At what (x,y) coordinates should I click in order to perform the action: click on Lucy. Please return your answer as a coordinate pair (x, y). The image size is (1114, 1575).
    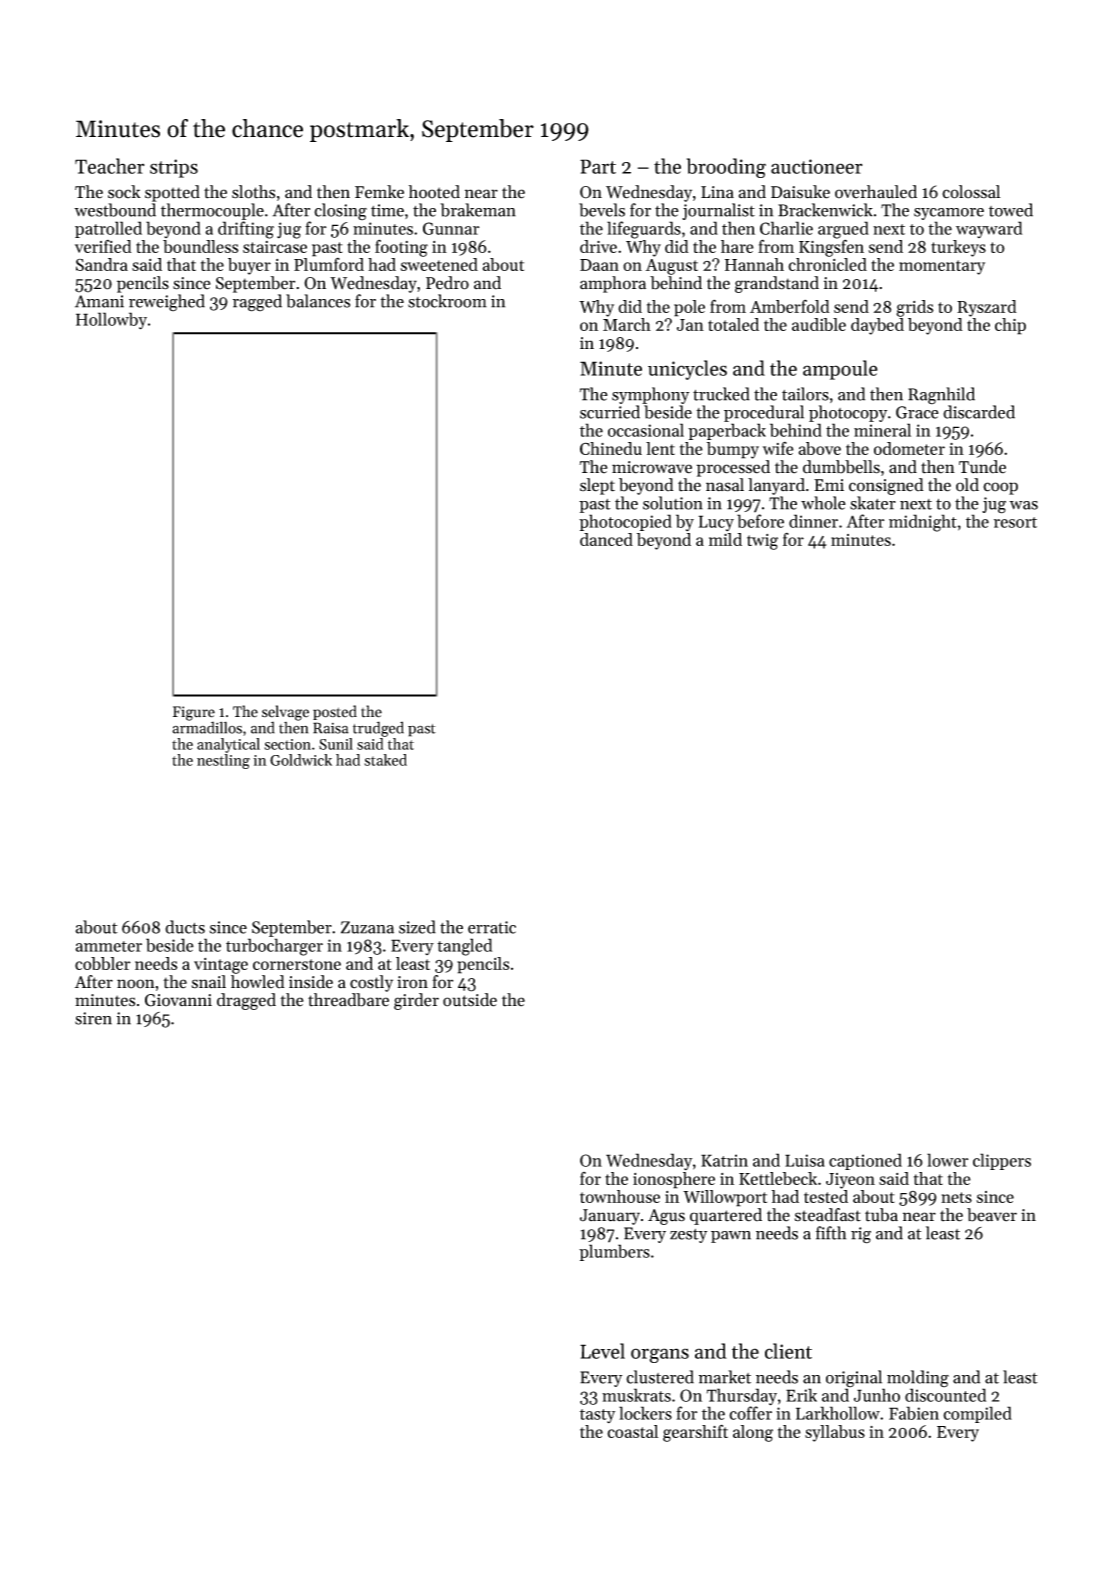
    Looking at the image, I should click on (716, 523).
